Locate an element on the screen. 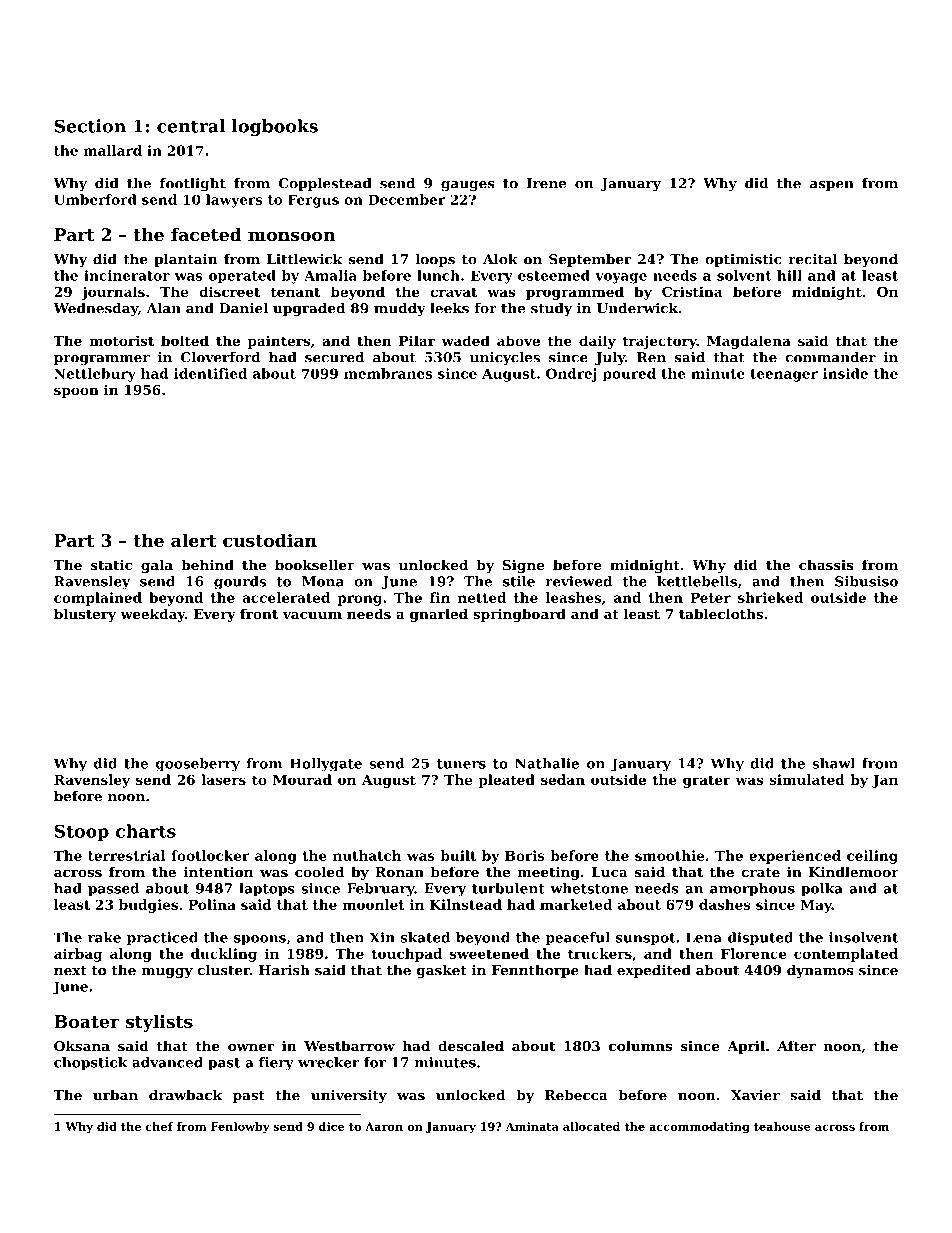  front is located at coordinates (259, 613).
